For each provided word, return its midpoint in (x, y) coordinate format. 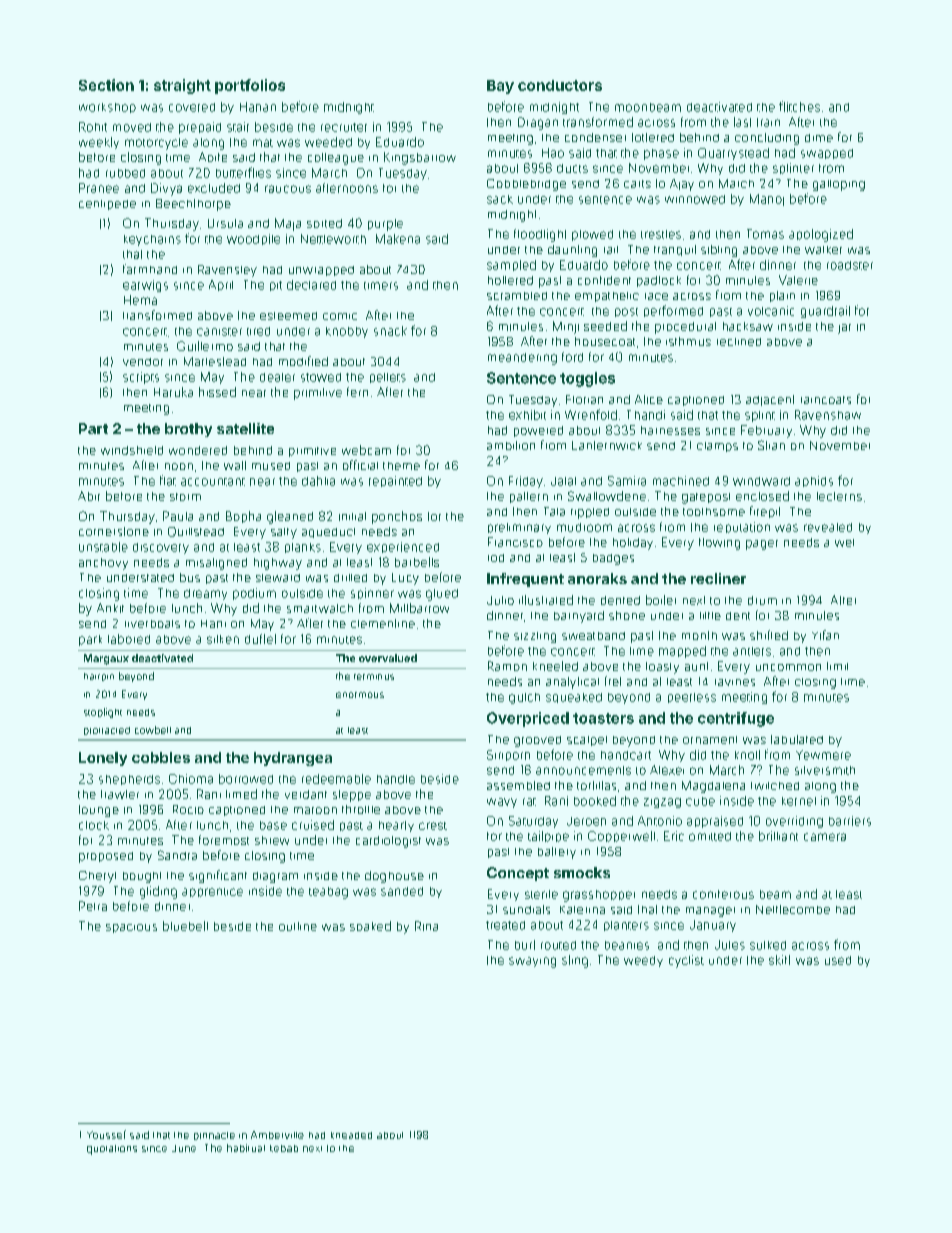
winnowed (695, 199)
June (184, 1148)
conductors (560, 85)
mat (263, 143)
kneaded (351, 1135)
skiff (779, 960)
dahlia (318, 481)
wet (844, 543)
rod (496, 558)
